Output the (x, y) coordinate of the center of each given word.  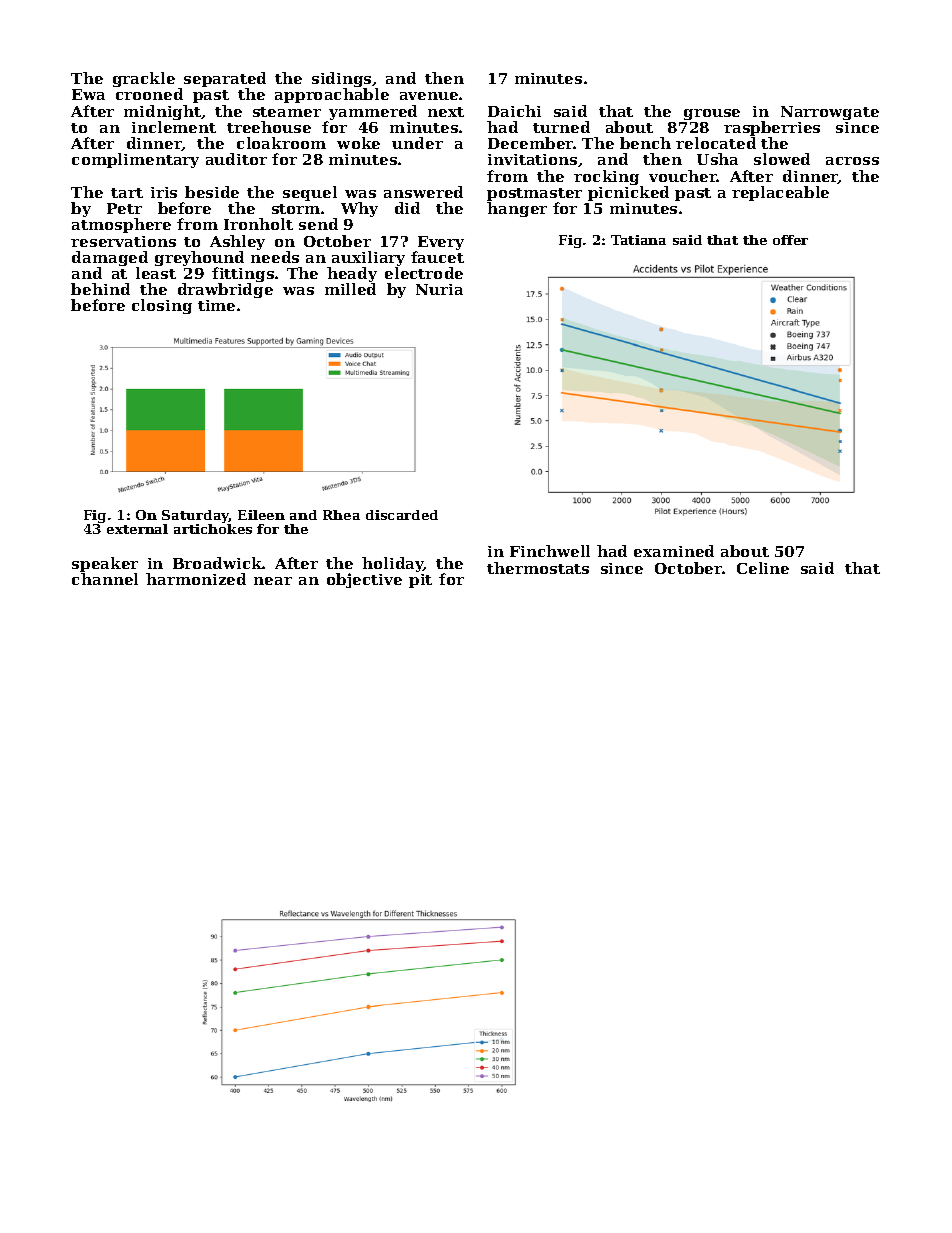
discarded (402, 515)
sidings (341, 80)
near (273, 581)
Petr (124, 208)
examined (674, 551)
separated (225, 80)
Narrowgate (830, 113)
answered (423, 192)
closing (162, 306)
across (852, 161)
